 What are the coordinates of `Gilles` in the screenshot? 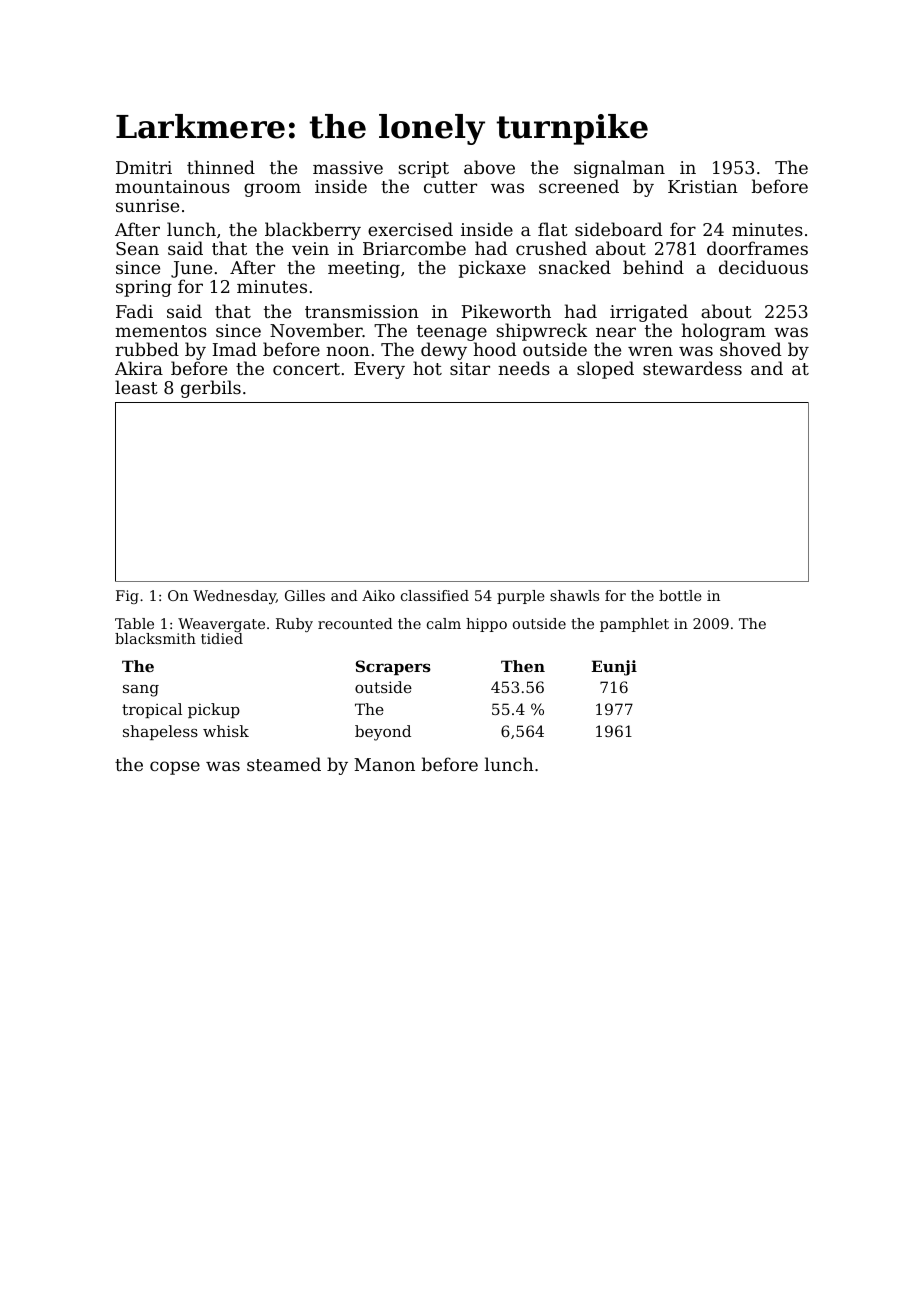 It's located at (305, 595).
